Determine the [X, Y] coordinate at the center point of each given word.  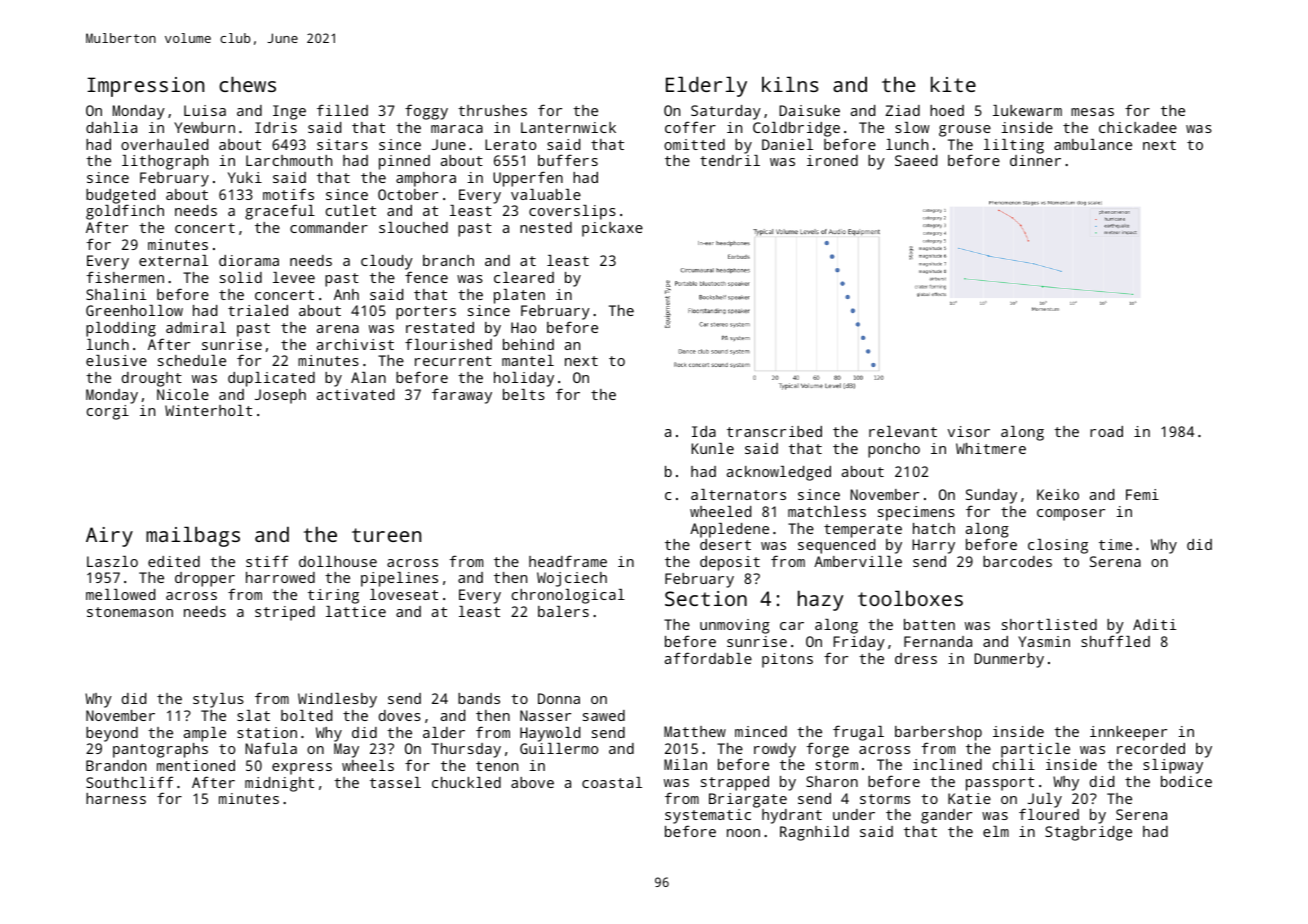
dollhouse [338, 561]
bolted [306, 715]
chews [247, 84]
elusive [116, 360]
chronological [568, 596]
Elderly [706, 86]
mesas [1092, 112]
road [1106, 431]
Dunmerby [1009, 660]
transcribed [774, 431]
